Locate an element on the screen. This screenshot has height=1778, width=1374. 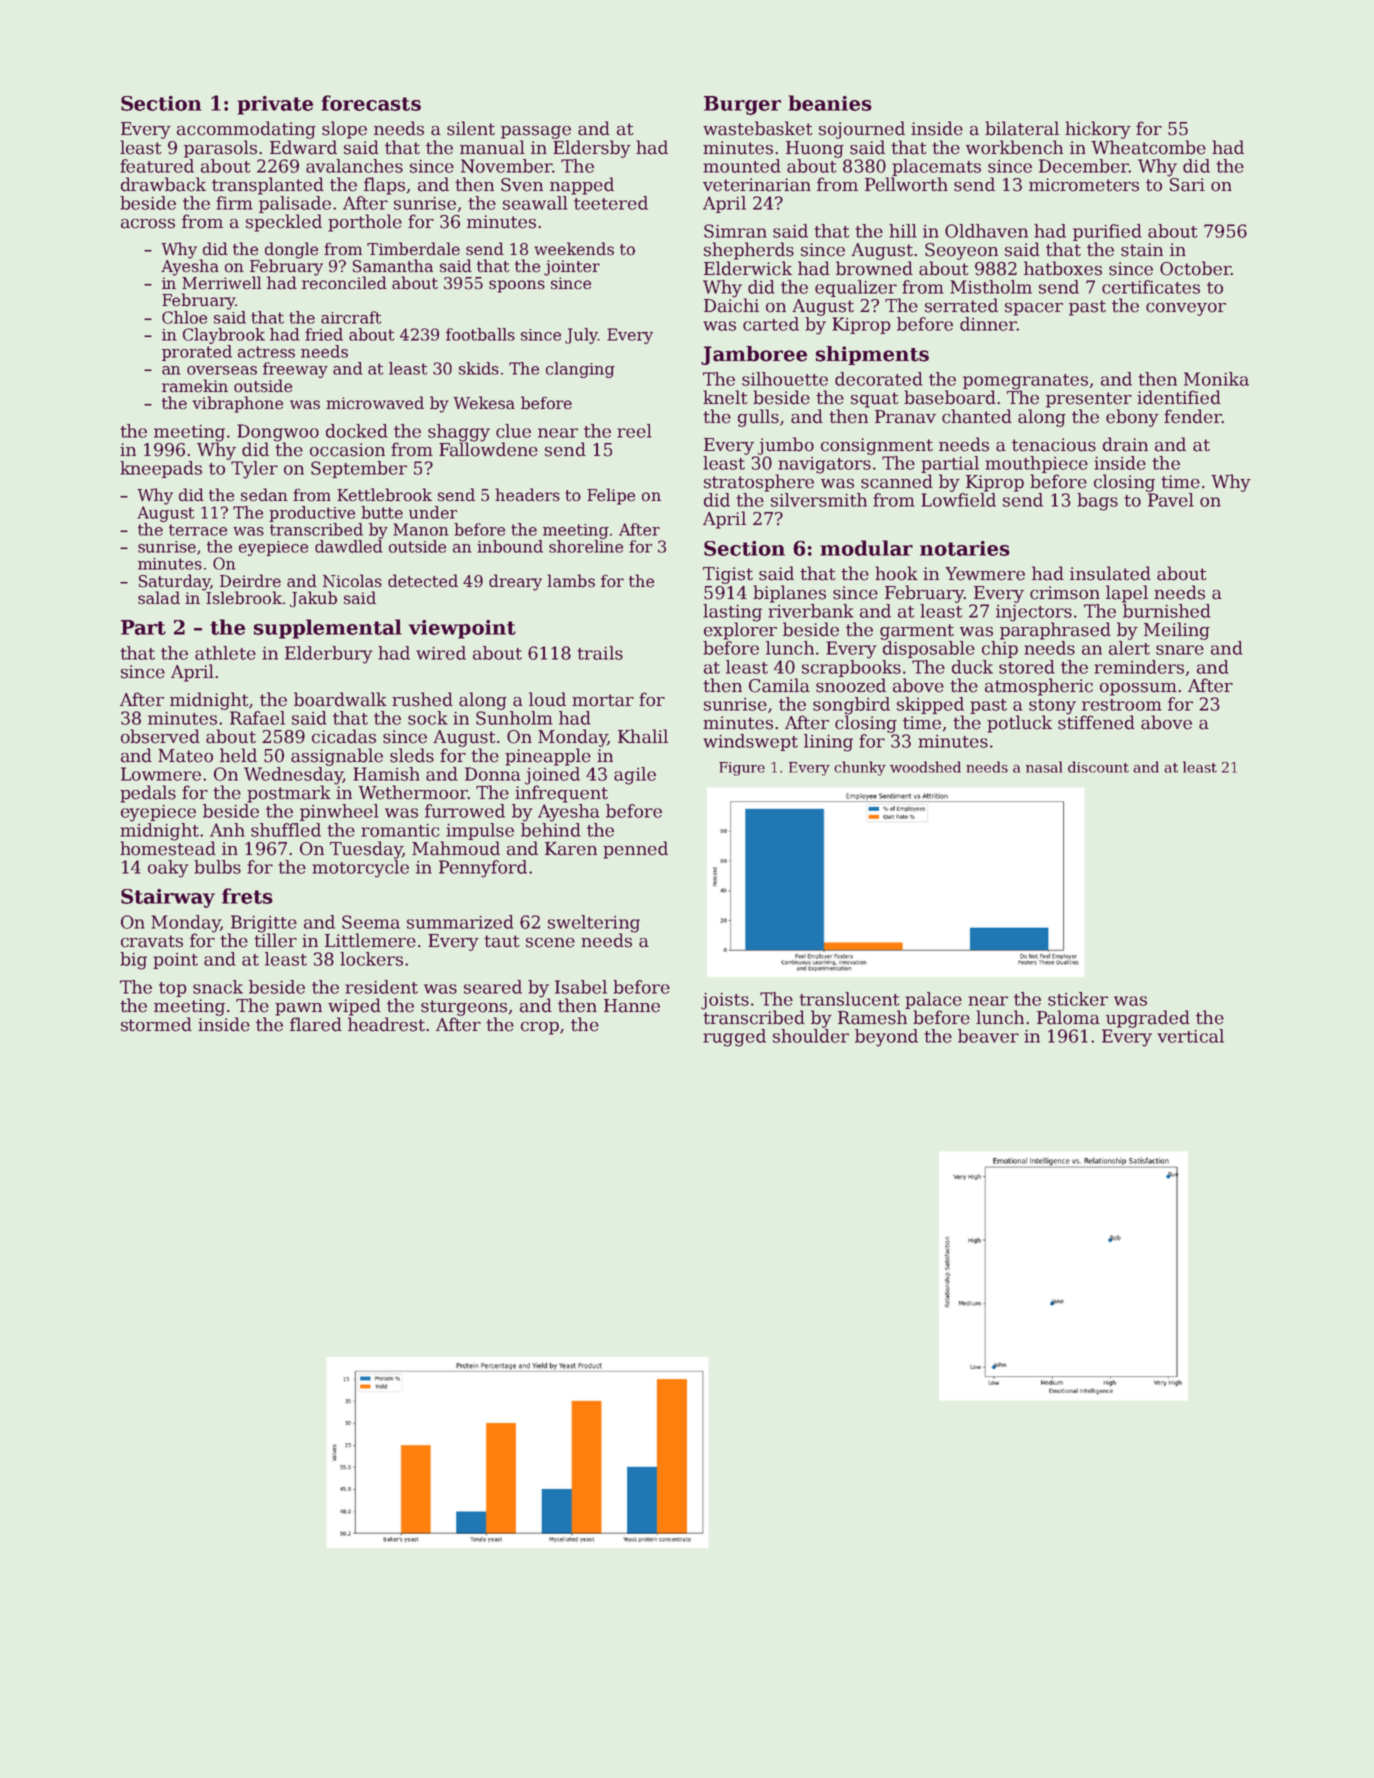
jointer is located at coordinates (572, 268).
